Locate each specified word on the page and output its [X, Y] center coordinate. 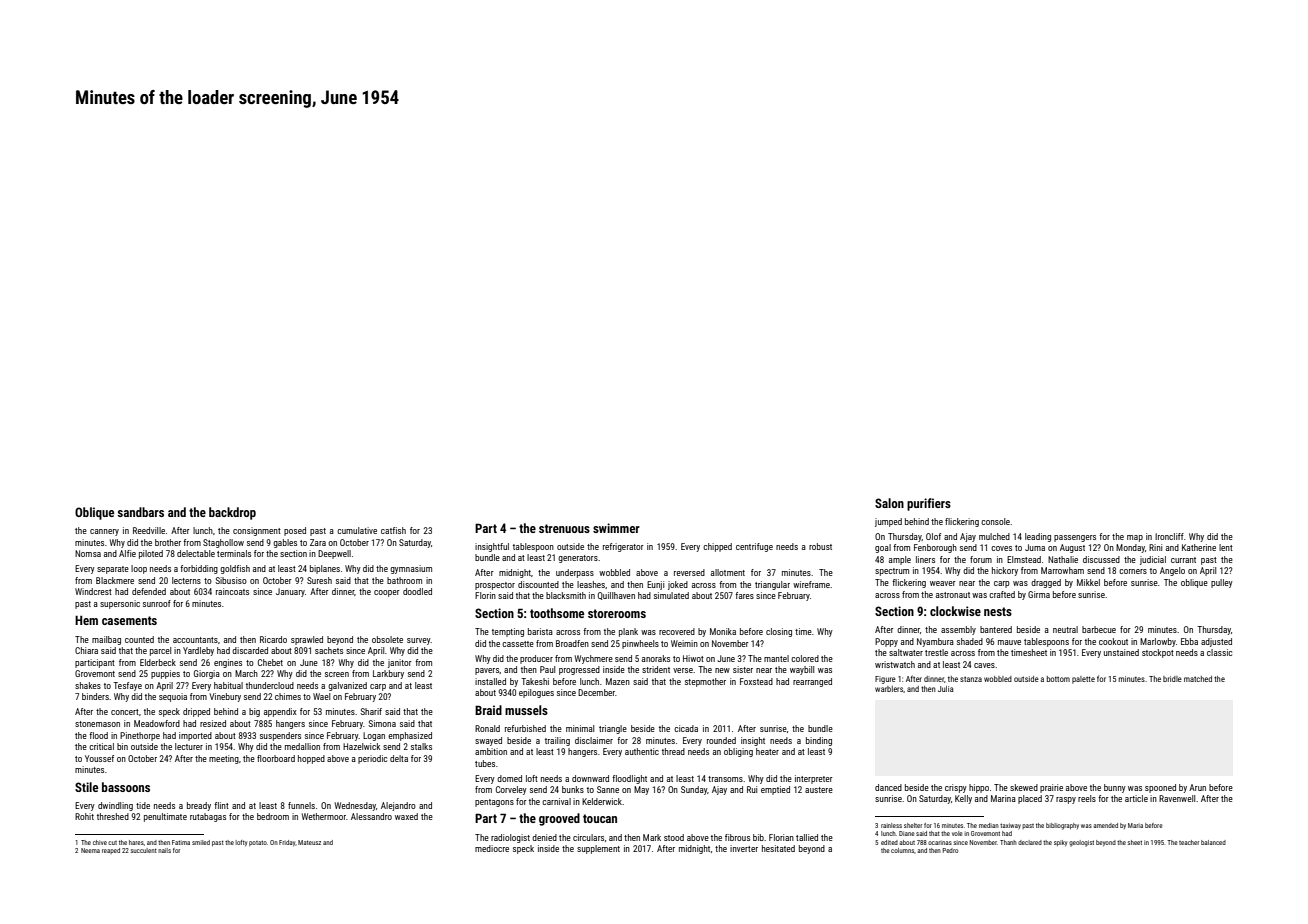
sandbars [140, 512]
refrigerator [623, 547]
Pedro [950, 850]
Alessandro [371, 816]
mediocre [492, 848]
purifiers [929, 504]
